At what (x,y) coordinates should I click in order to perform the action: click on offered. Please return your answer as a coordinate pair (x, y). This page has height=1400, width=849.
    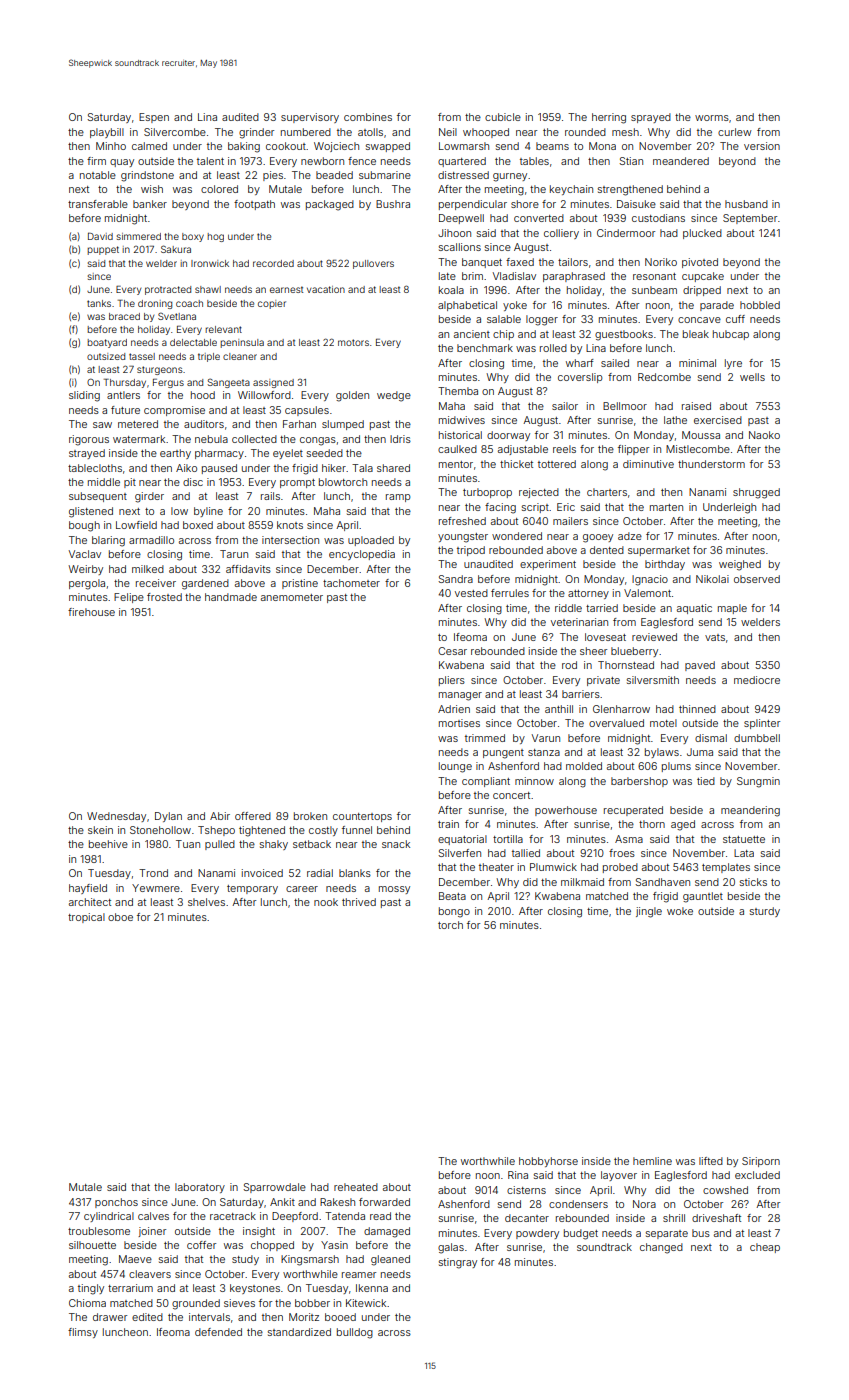
    Looking at the image, I should click on (253, 816).
